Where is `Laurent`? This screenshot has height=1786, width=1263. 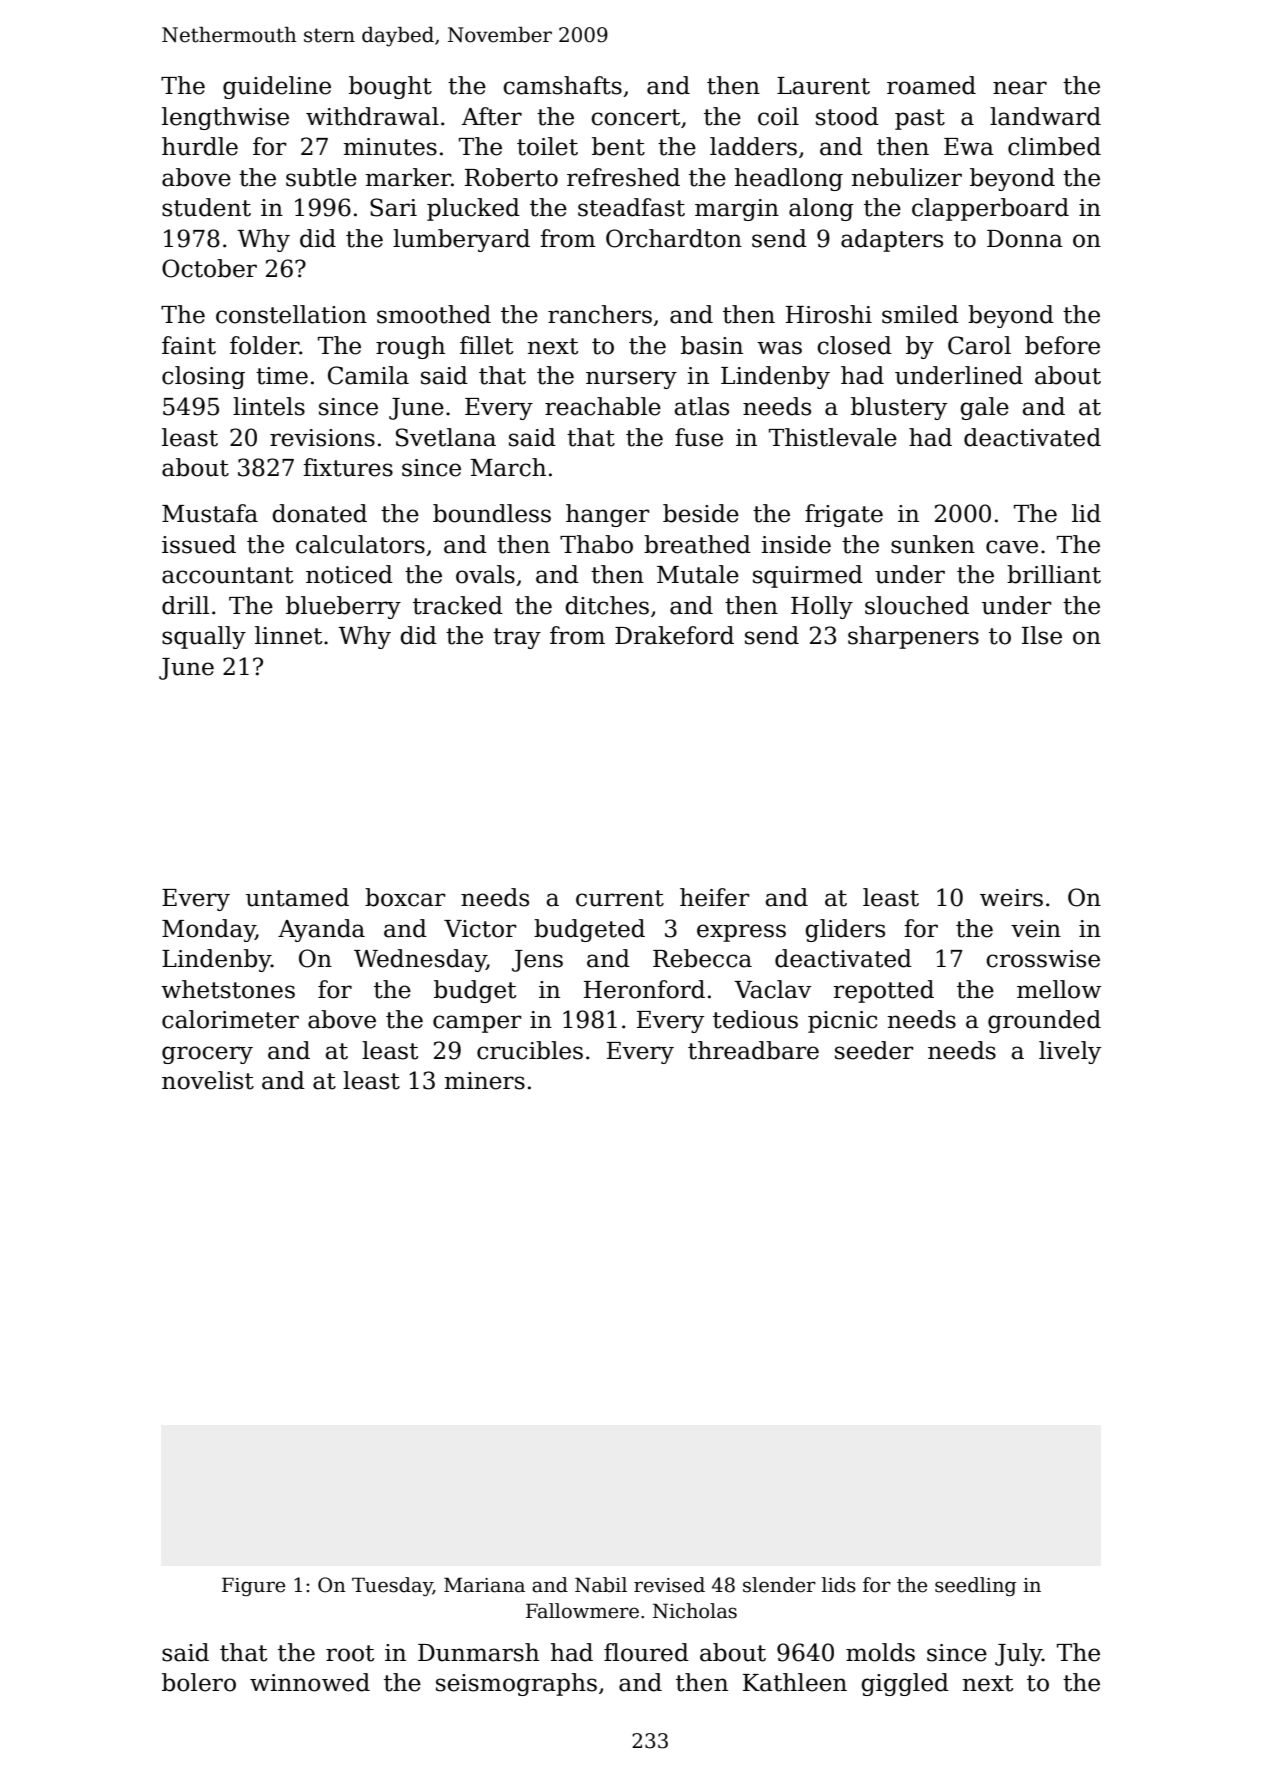 Laurent is located at coordinates (823, 86).
